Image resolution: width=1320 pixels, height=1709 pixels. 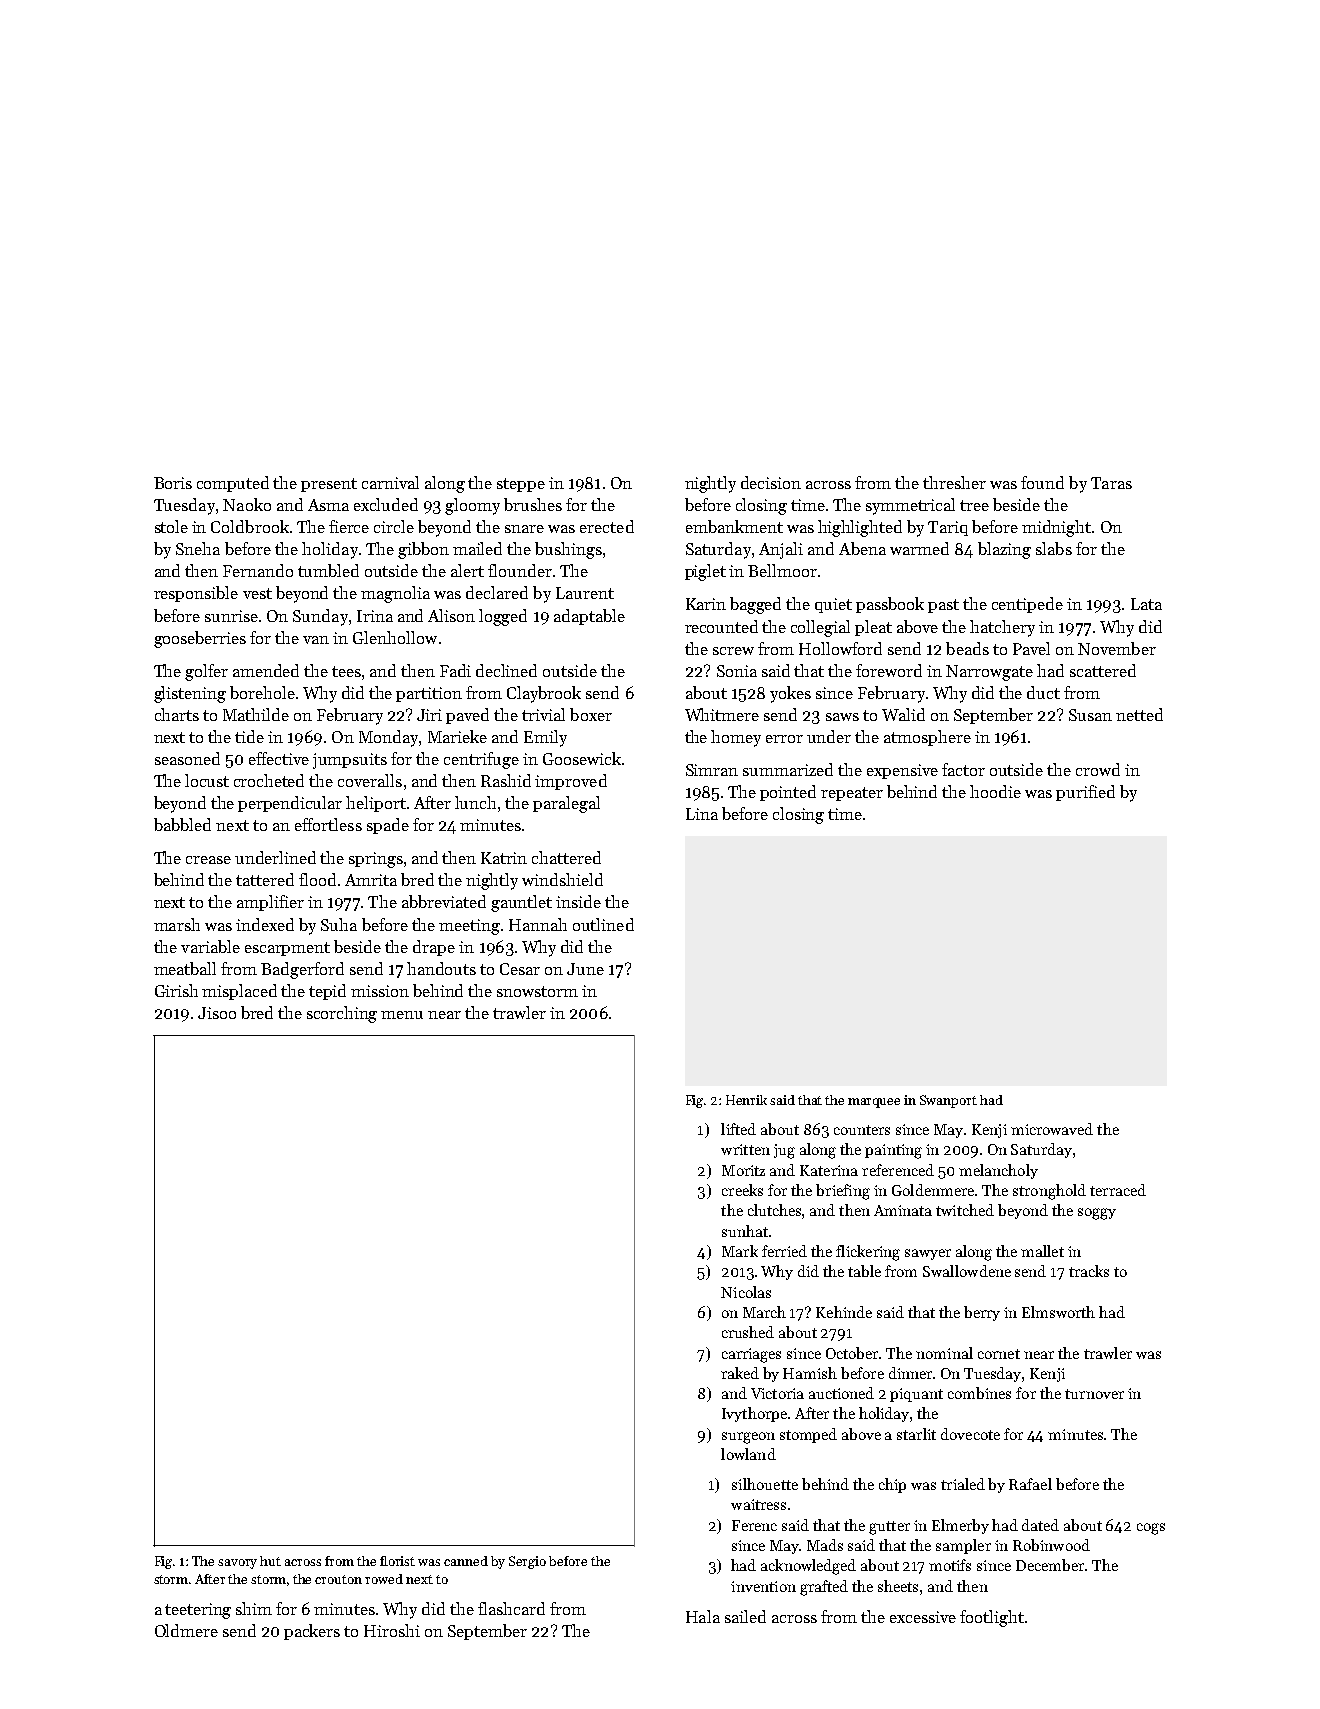 What do you see at coordinates (475, 802) in the screenshot?
I see `lunch` at bounding box center [475, 802].
